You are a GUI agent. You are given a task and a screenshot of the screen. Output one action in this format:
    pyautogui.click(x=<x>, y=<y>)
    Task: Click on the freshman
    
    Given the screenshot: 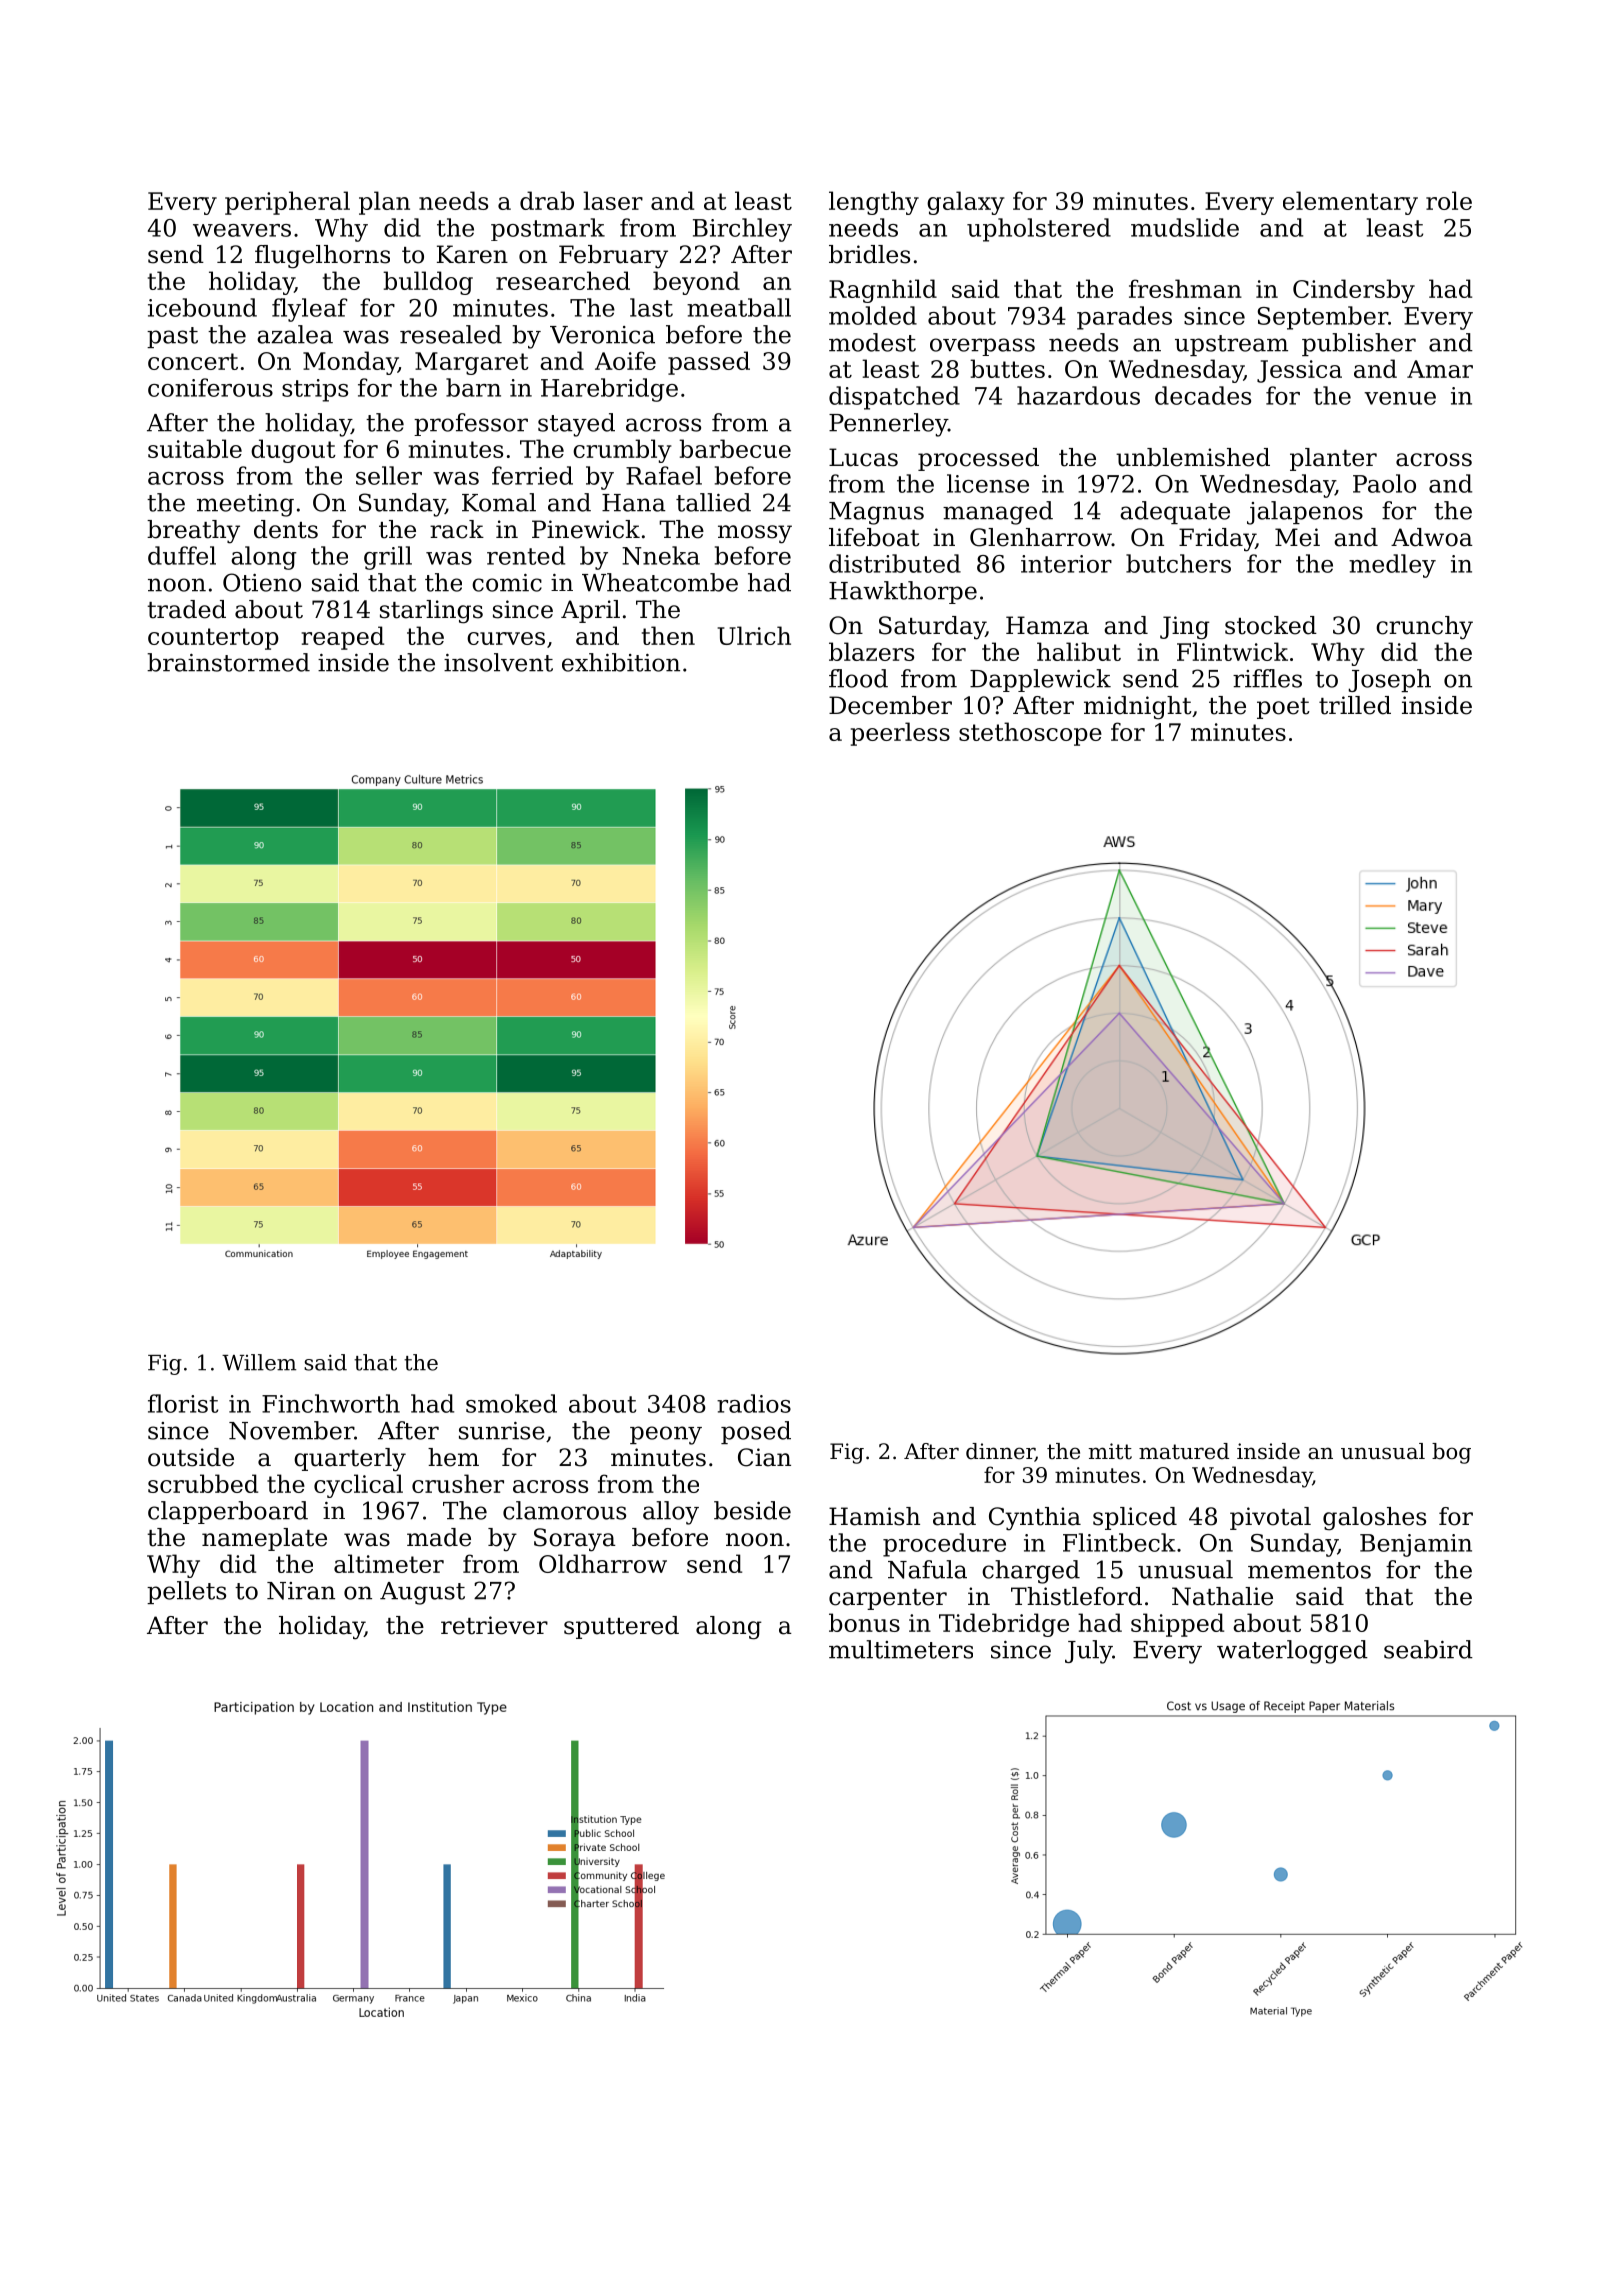 What is the action you would take?
    pyautogui.click(x=1185, y=288)
